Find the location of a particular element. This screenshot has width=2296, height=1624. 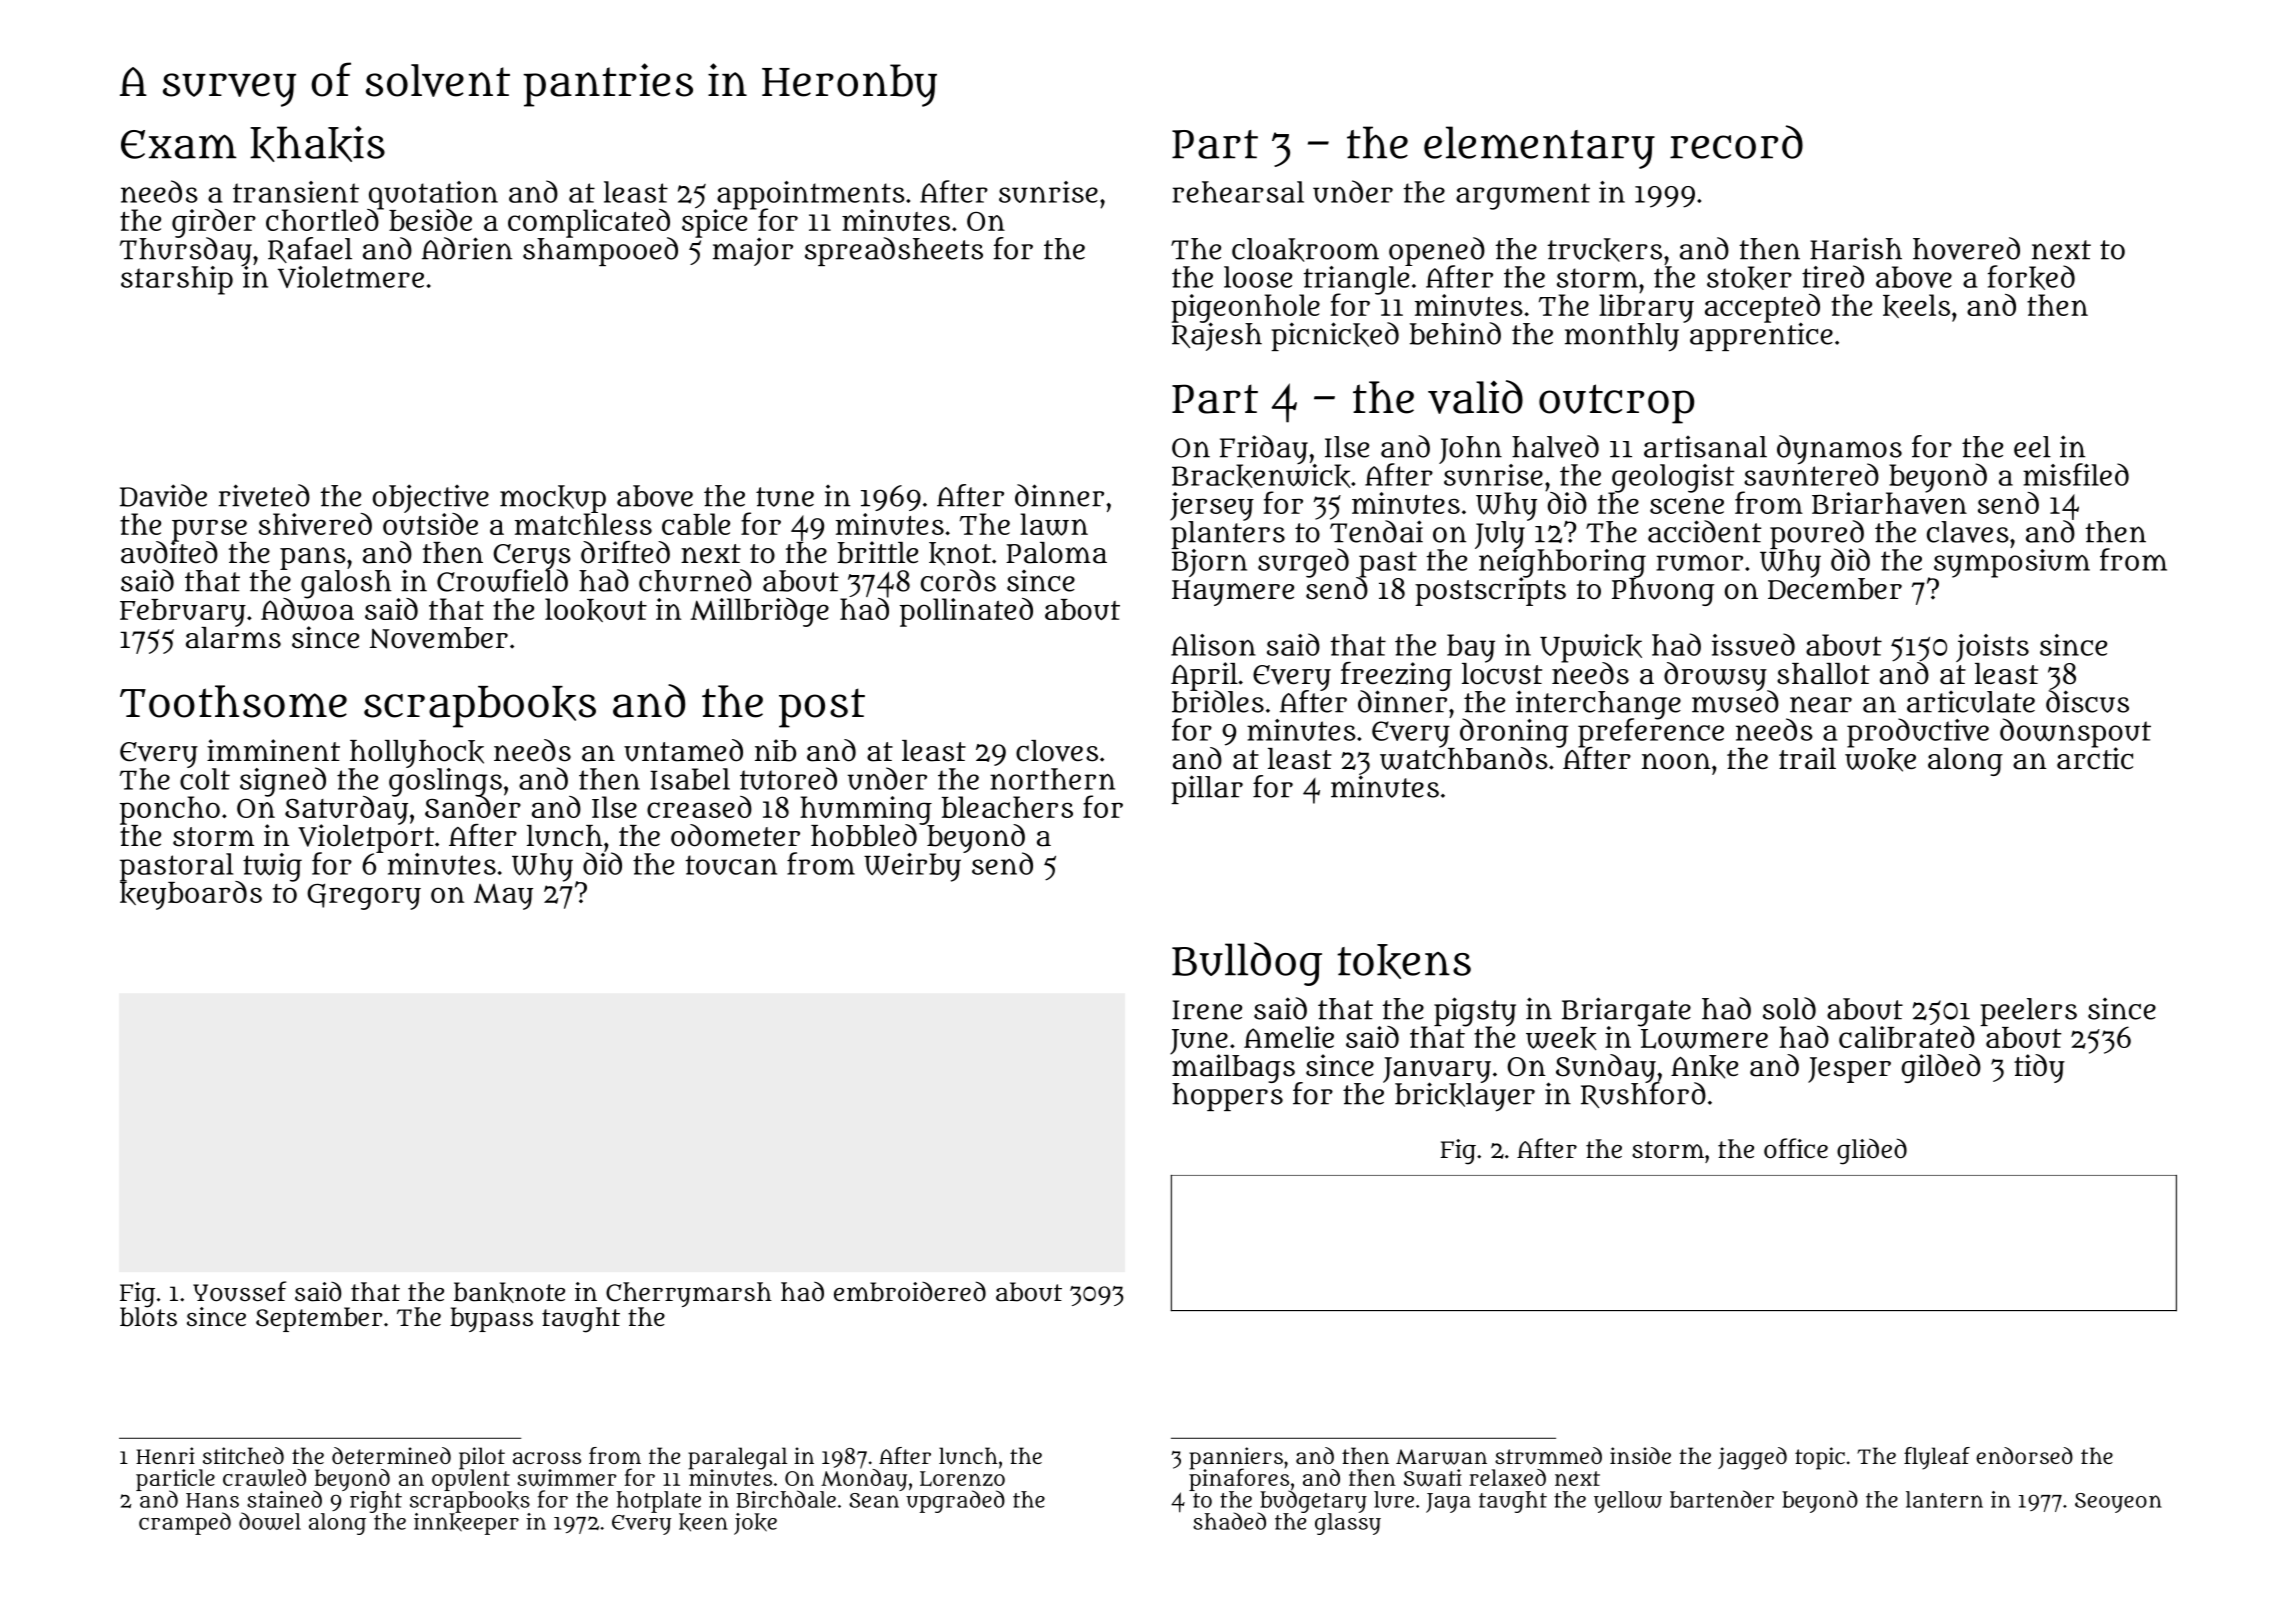

right is located at coordinates (376, 1502).
